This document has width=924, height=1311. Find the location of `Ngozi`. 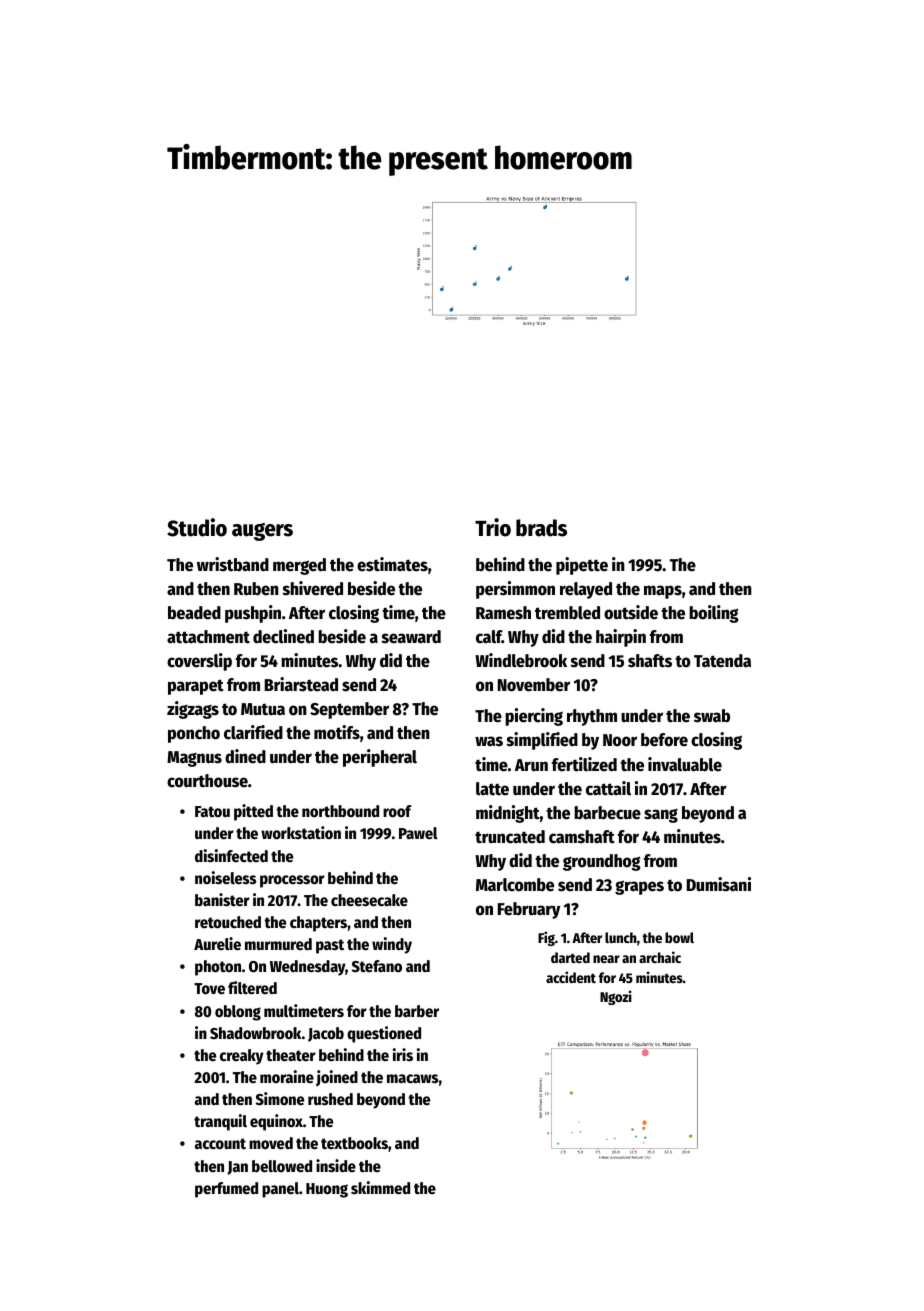

Ngozi is located at coordinates (616, 997).
